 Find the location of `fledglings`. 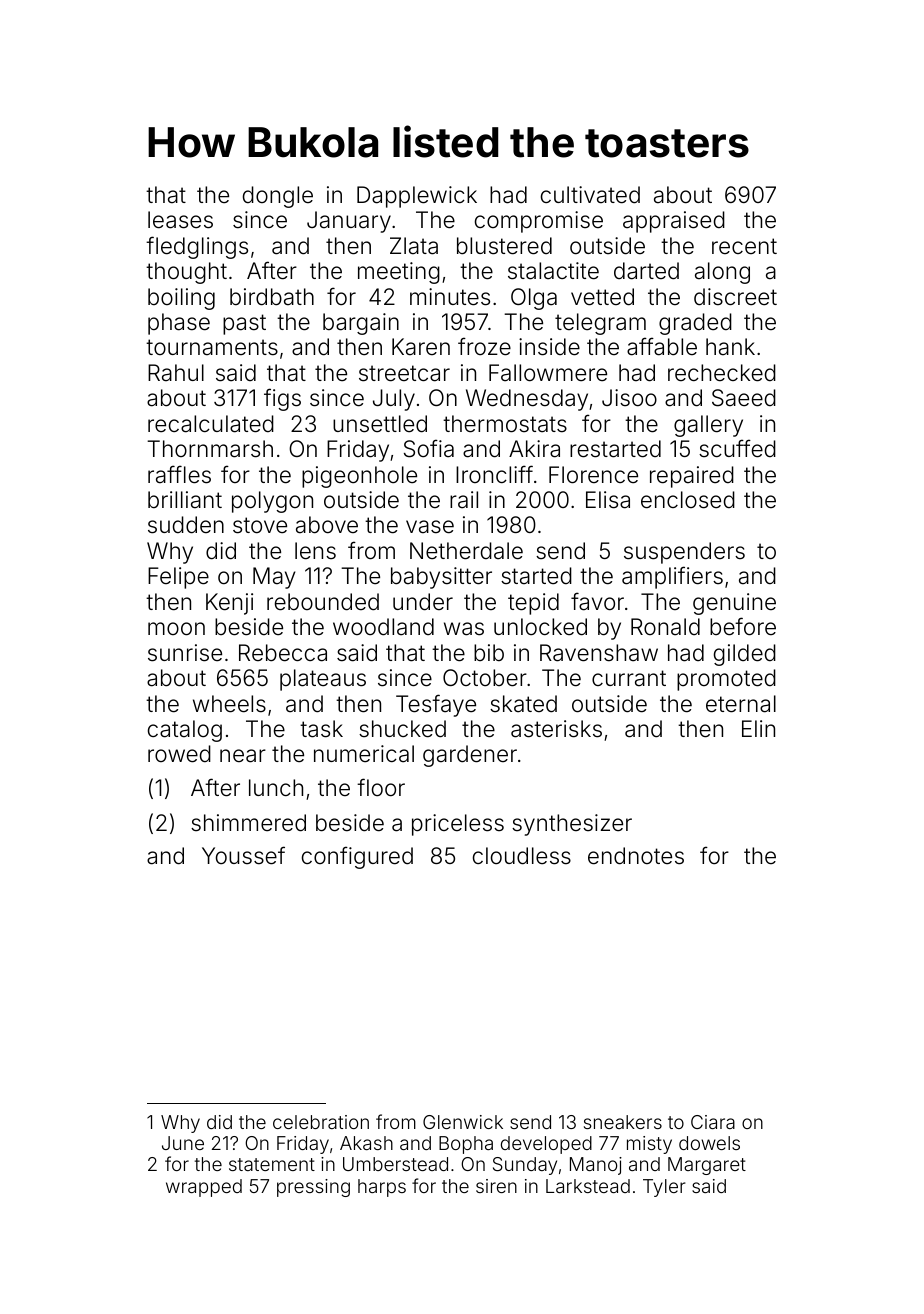

fledglings is located at coordinates (197, 247).
